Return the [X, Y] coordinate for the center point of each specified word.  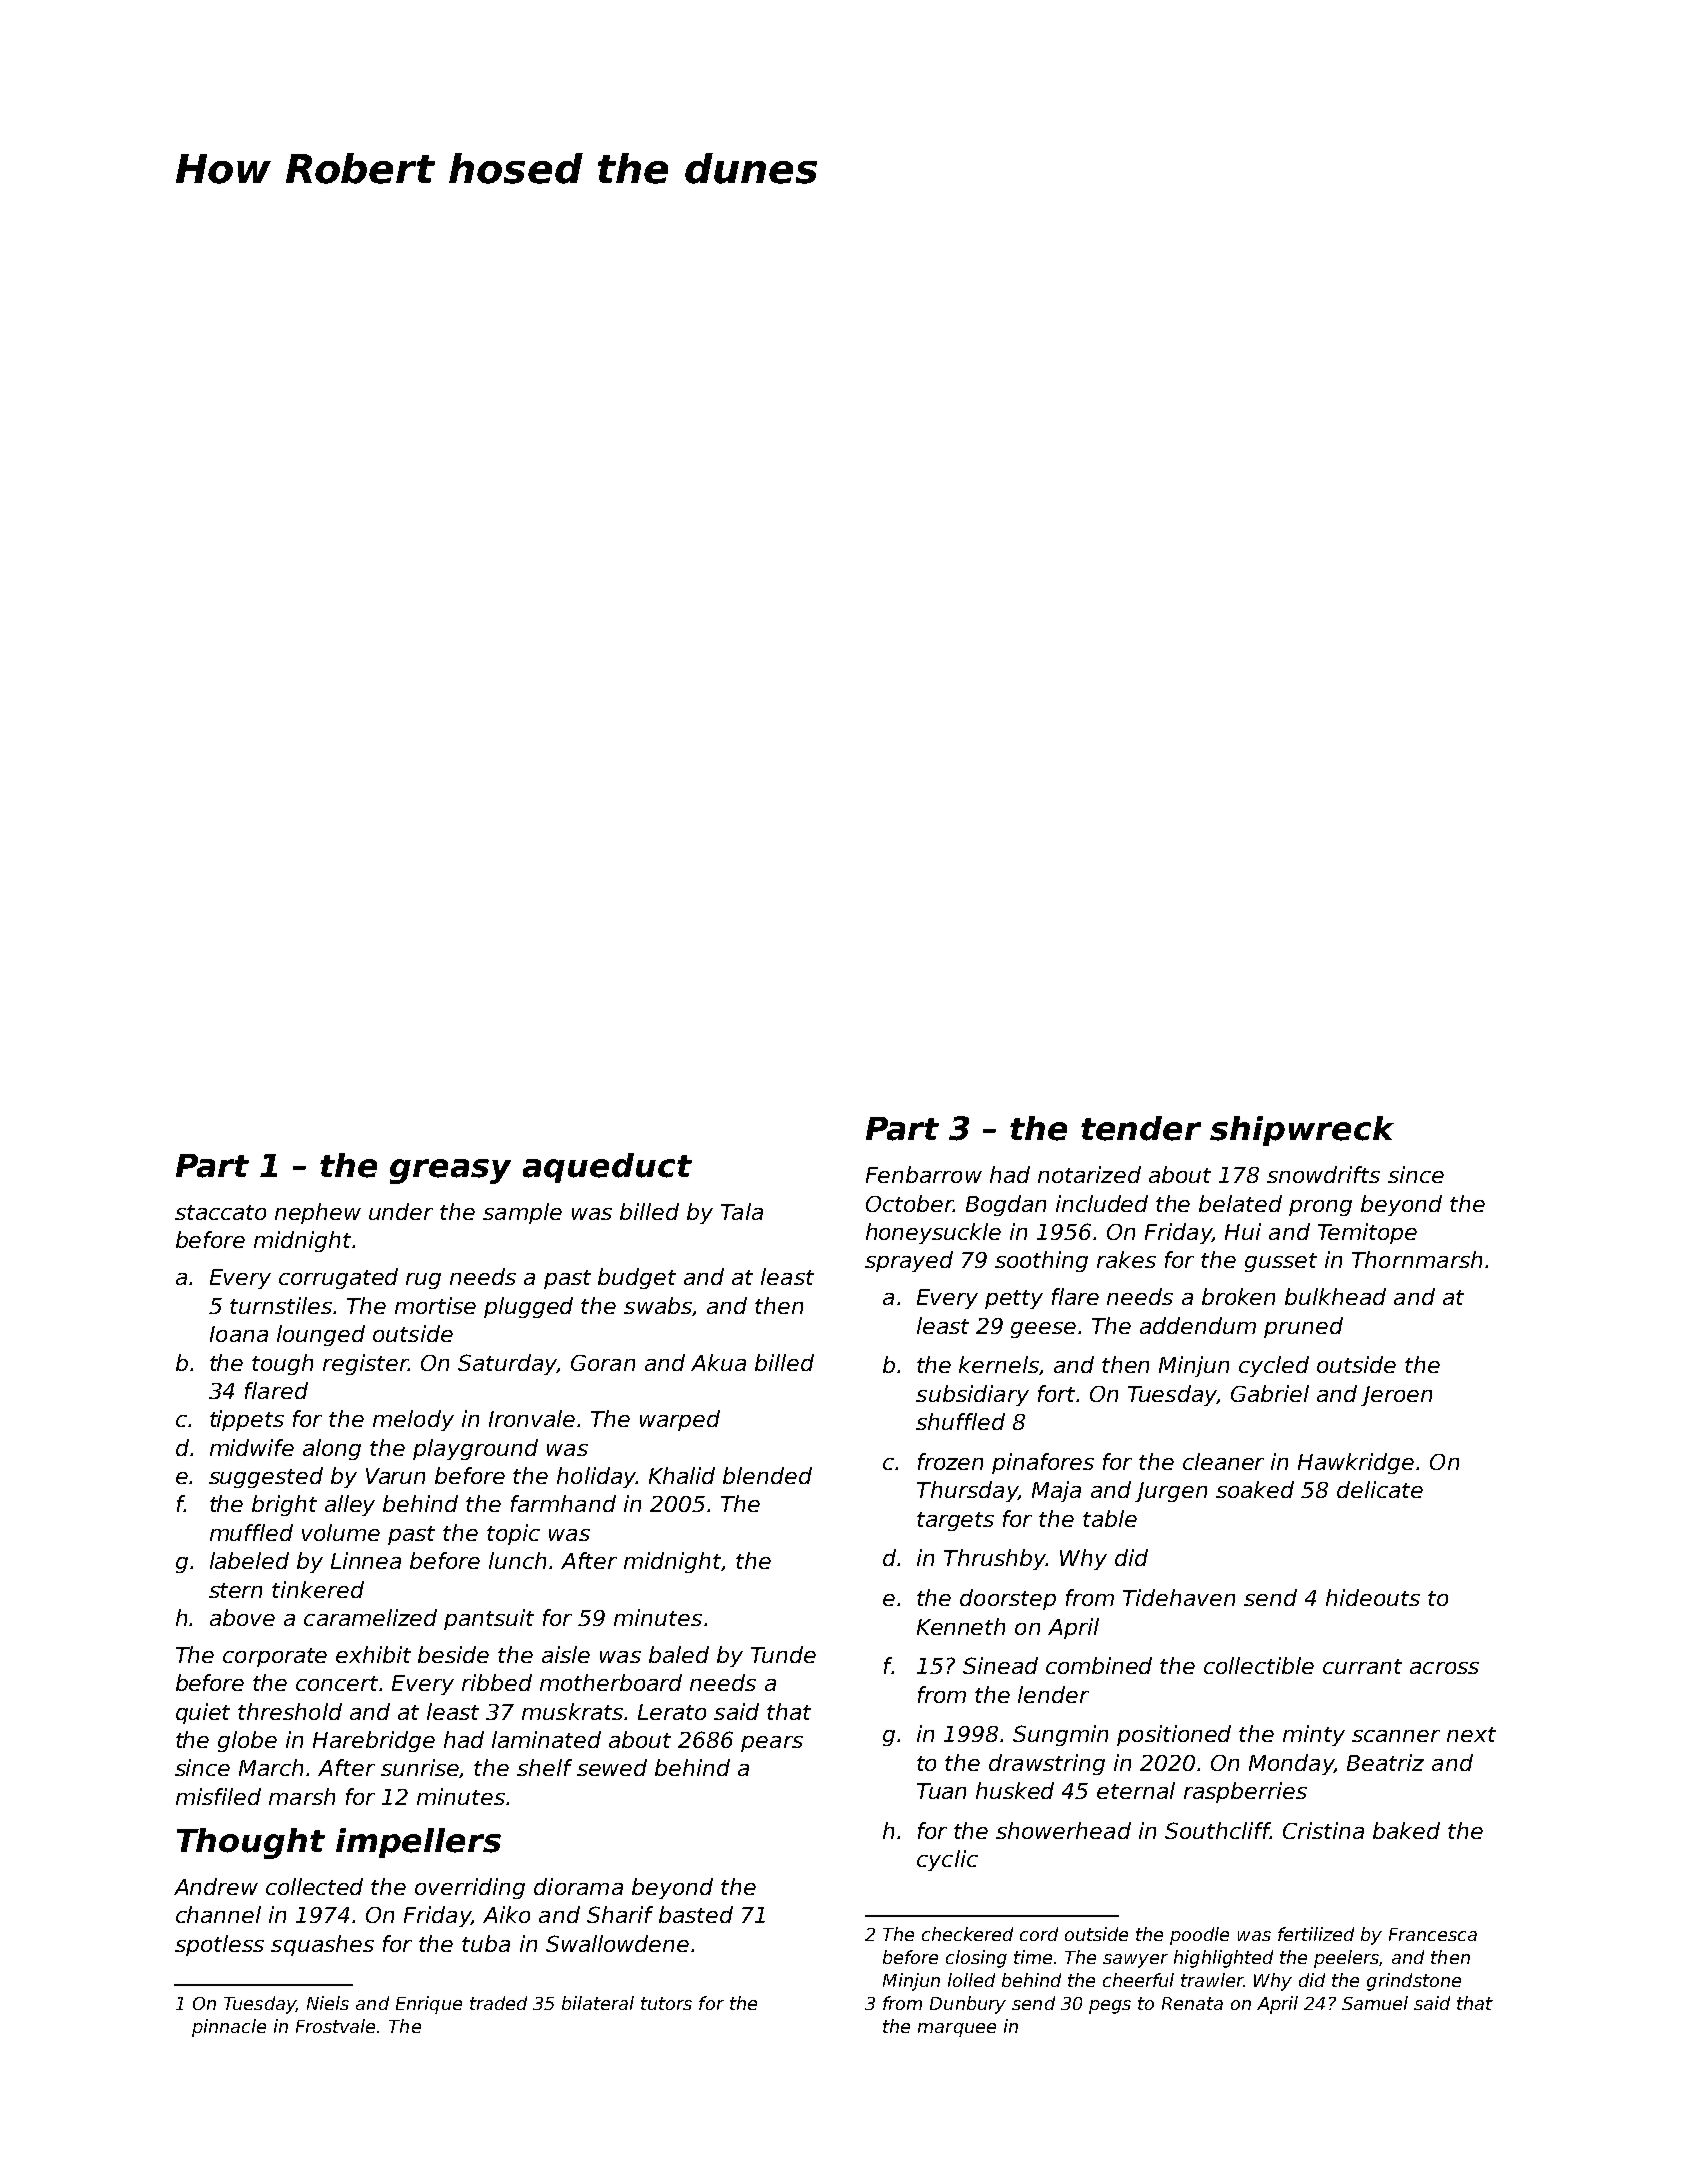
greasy [450, 1171]
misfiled [218, 1796]
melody [413, 1420]
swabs [658, 1305]
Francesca [1433, 1934]
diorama [578, 1886]
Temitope [1367, 1233]
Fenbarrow [924, 1174]
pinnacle [229, 2028]
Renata [1192, 2003]
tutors [666, 2003]
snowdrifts [1323, 1174]
